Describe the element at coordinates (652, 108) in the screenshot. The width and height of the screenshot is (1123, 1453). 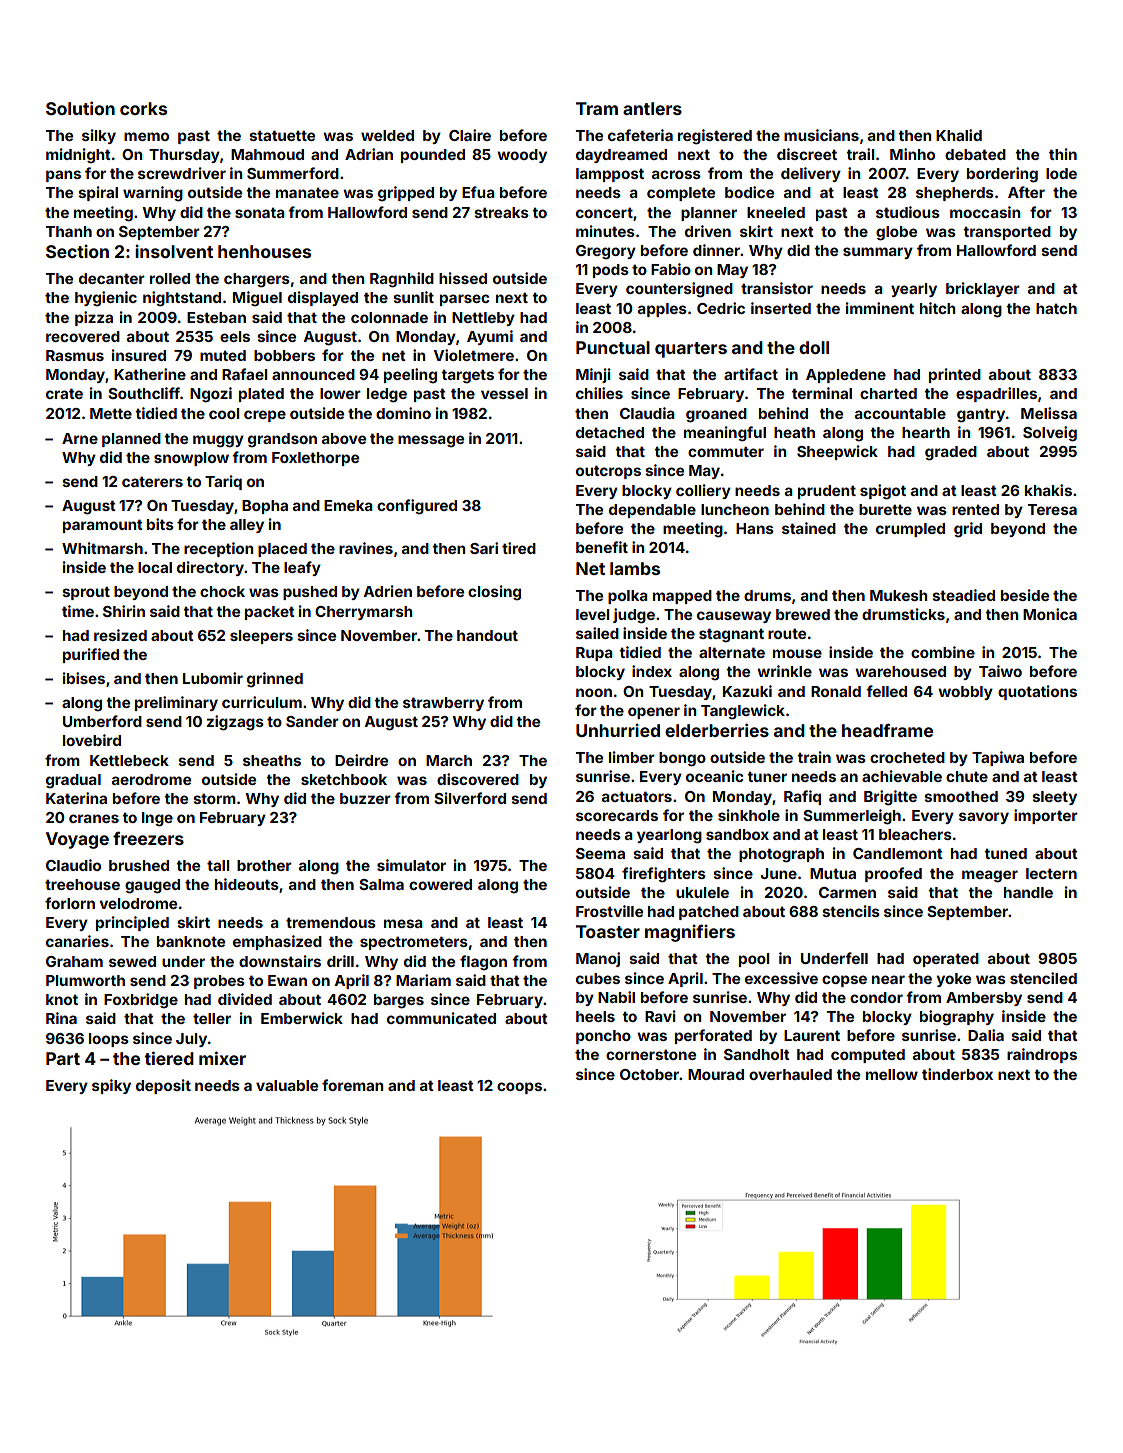
I see `antlers` at that location.
